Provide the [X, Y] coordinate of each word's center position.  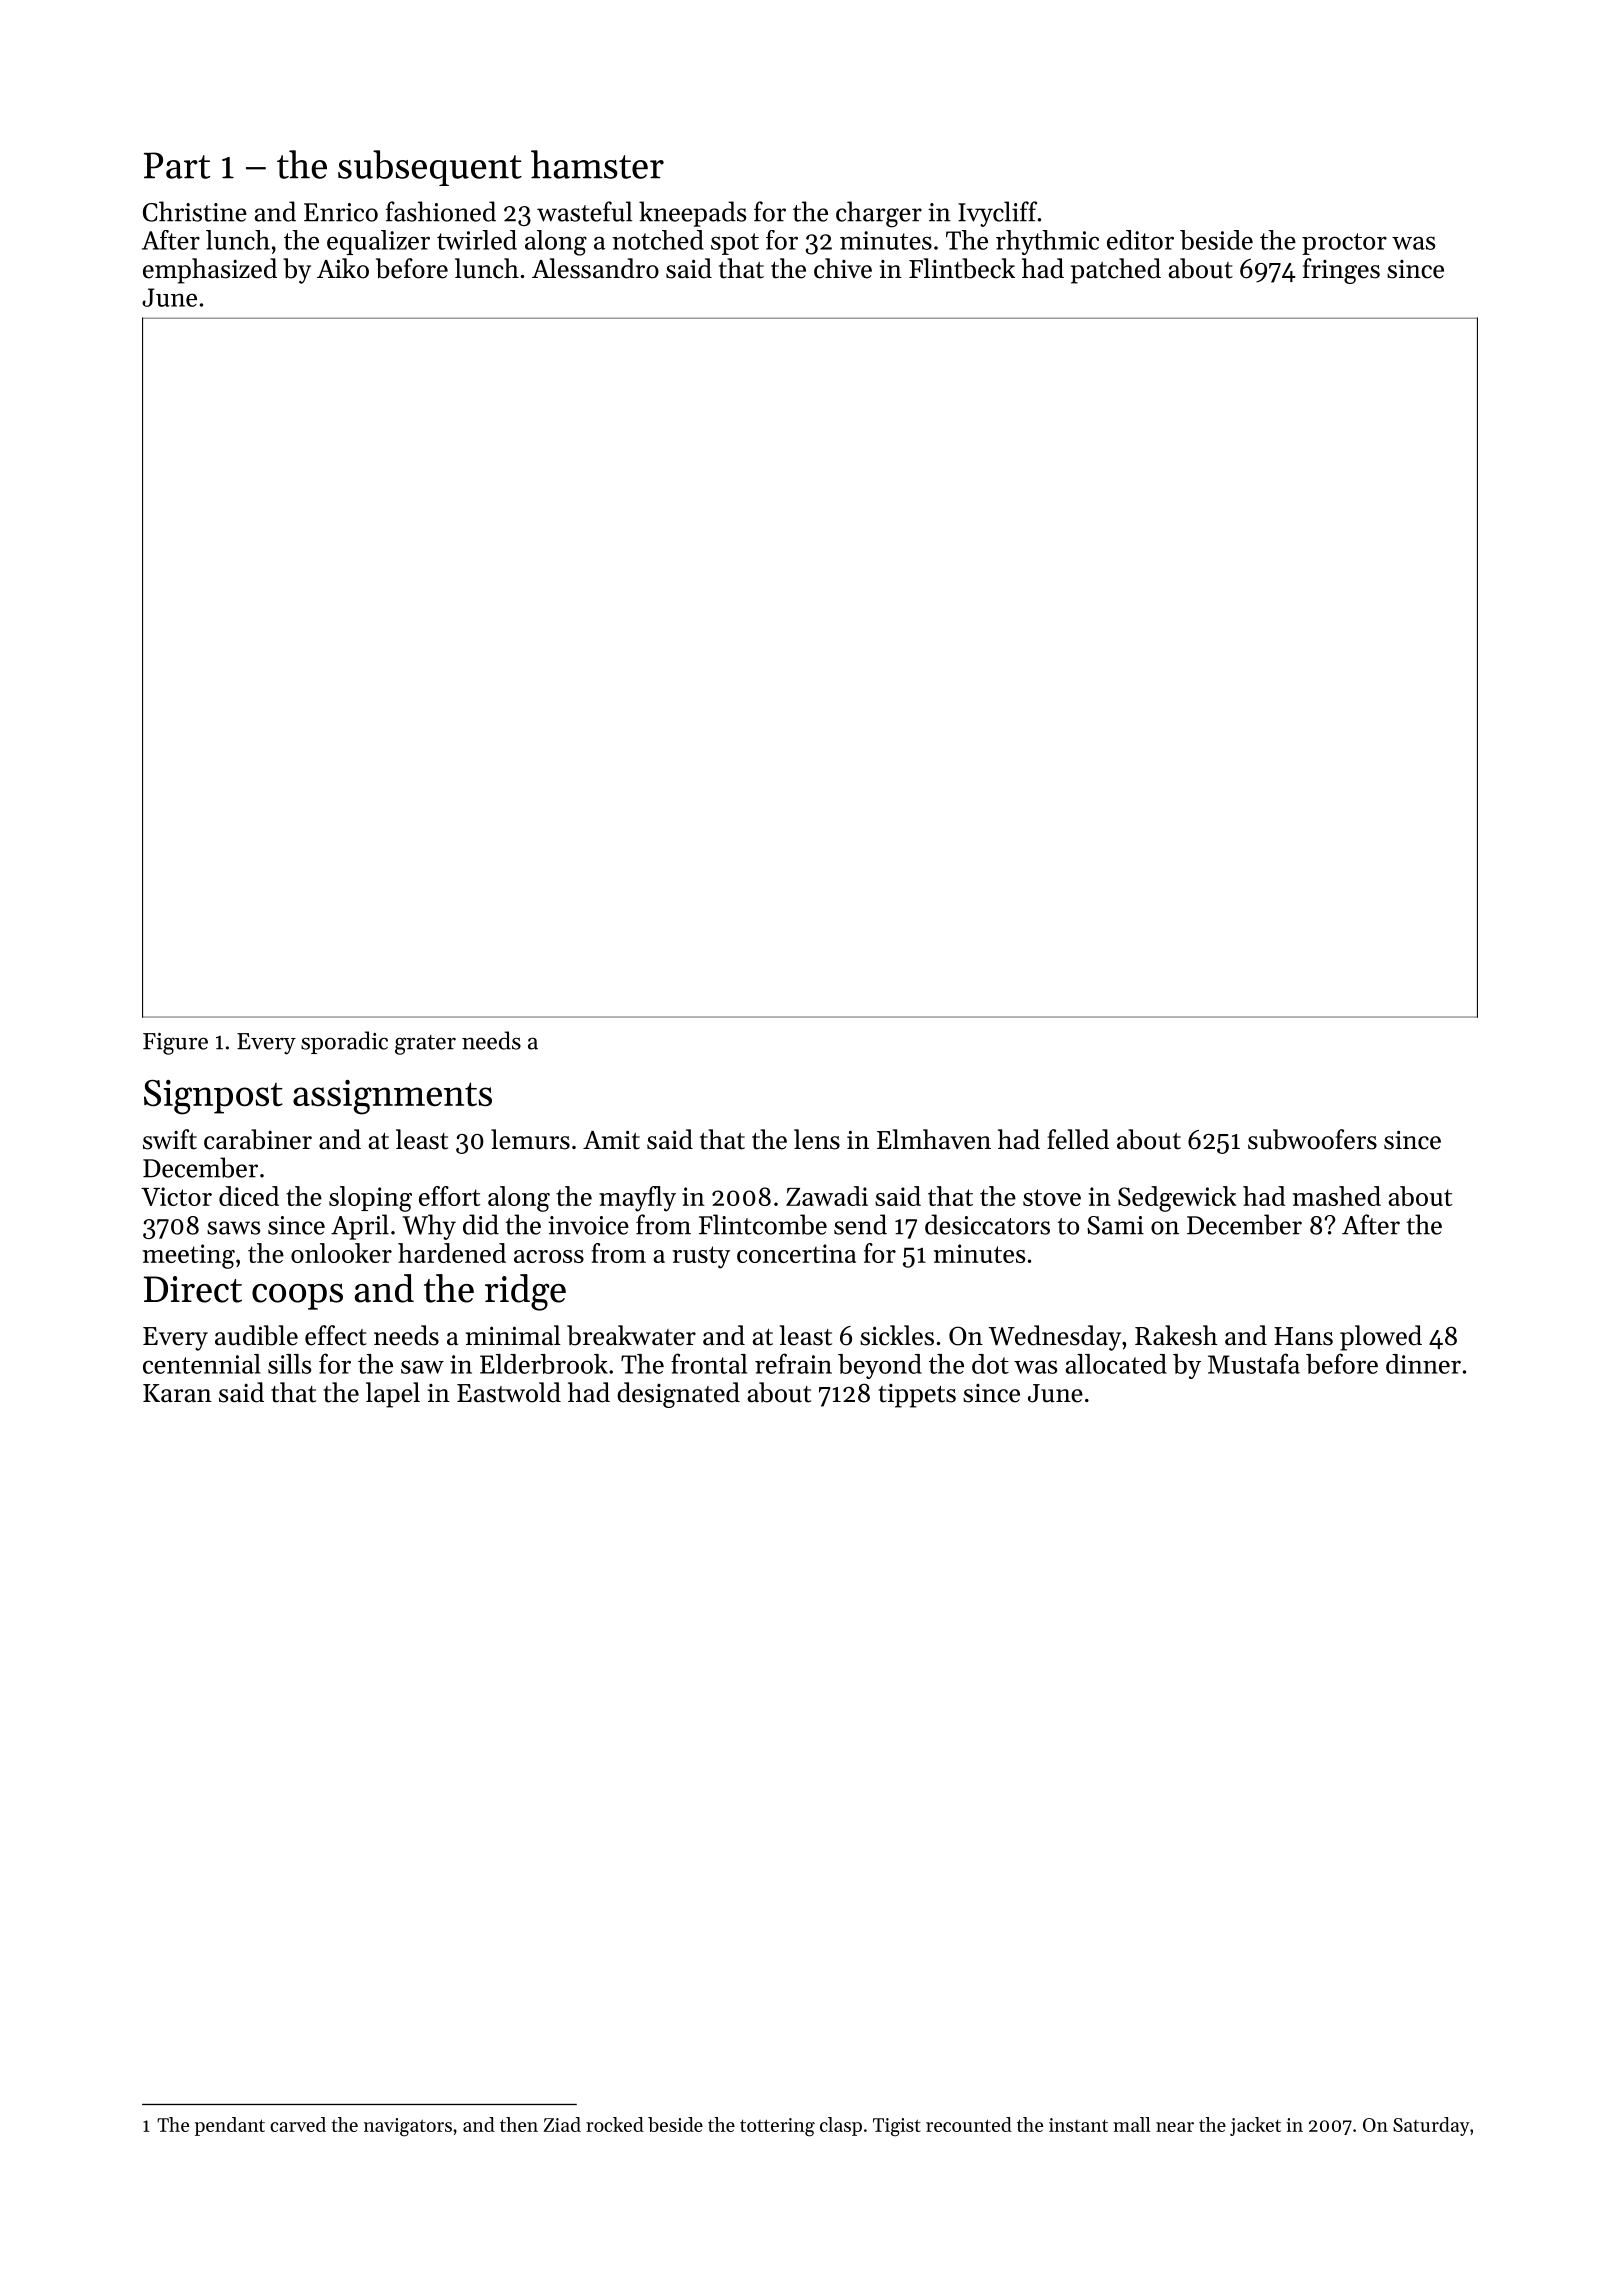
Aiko [343, 268]
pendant [230, 2126]
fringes [1341, 271]
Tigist [897, 2127]
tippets [917, 1396]
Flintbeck [962, 268]
